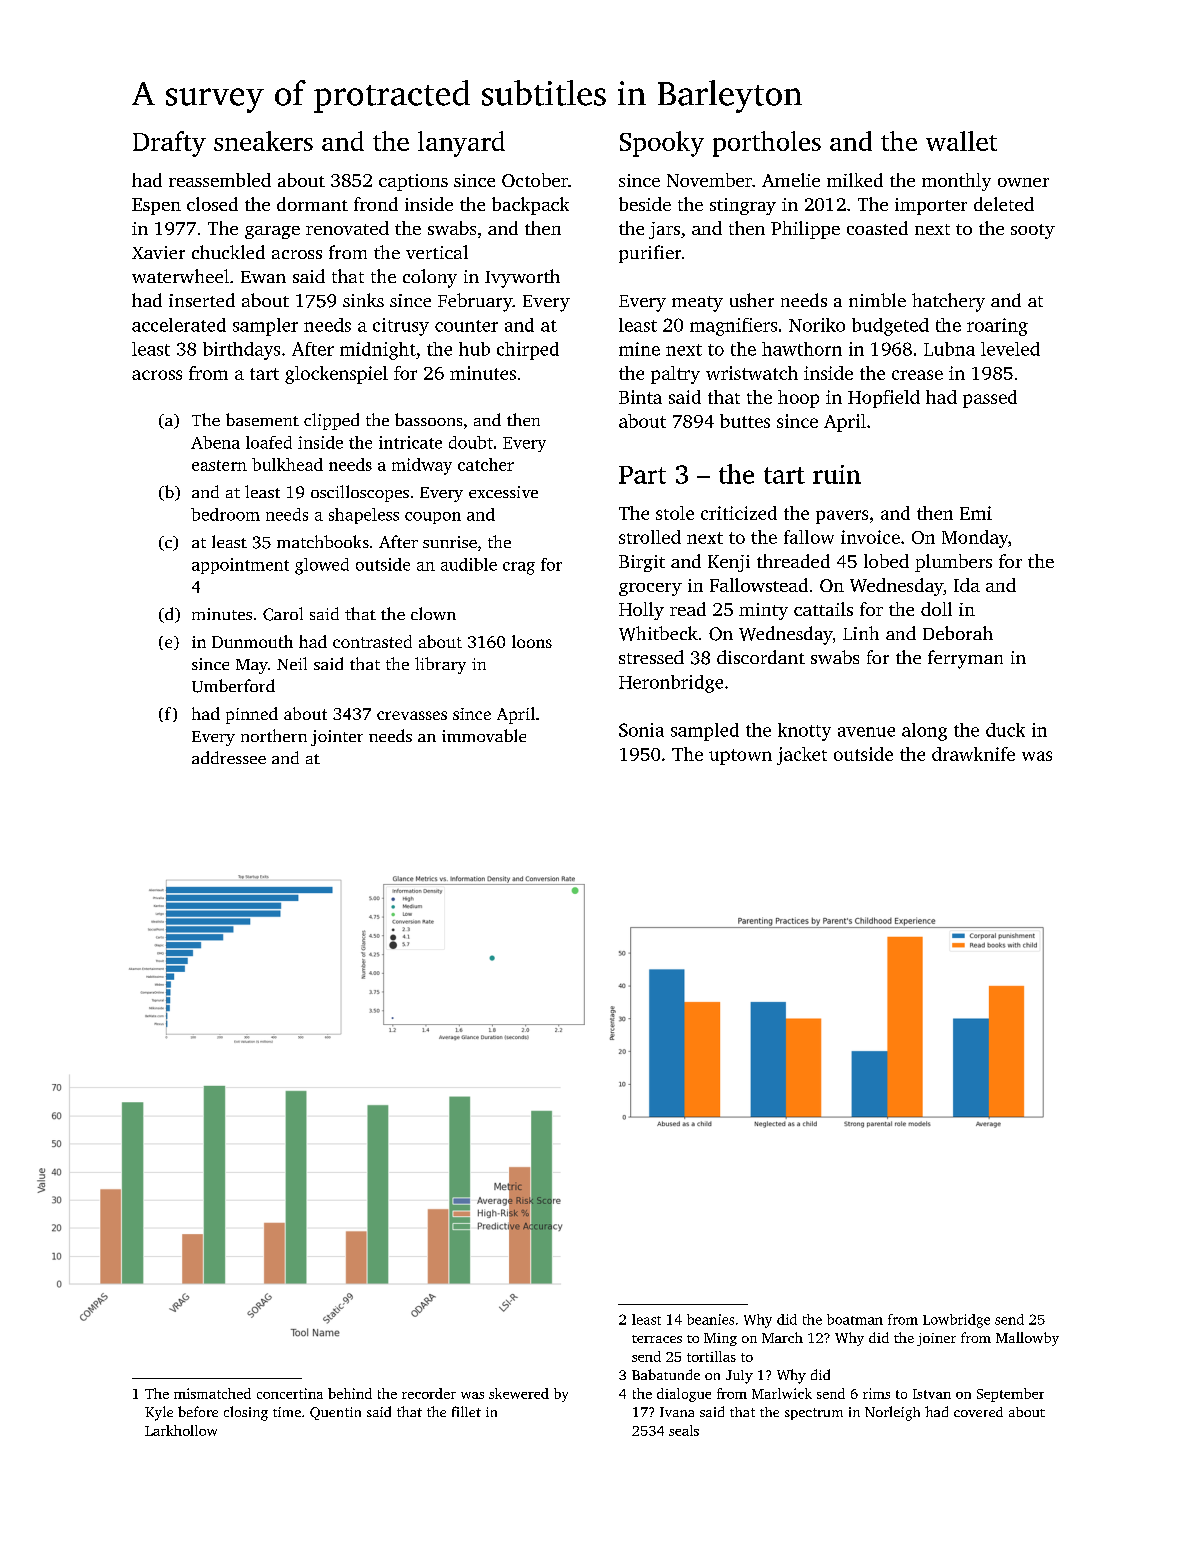 Image resolution: width=1191 pixels, height=1541 pixels. Describe the element at coordinates (212, 1393) in the image. I see `mismatched` at that location.
